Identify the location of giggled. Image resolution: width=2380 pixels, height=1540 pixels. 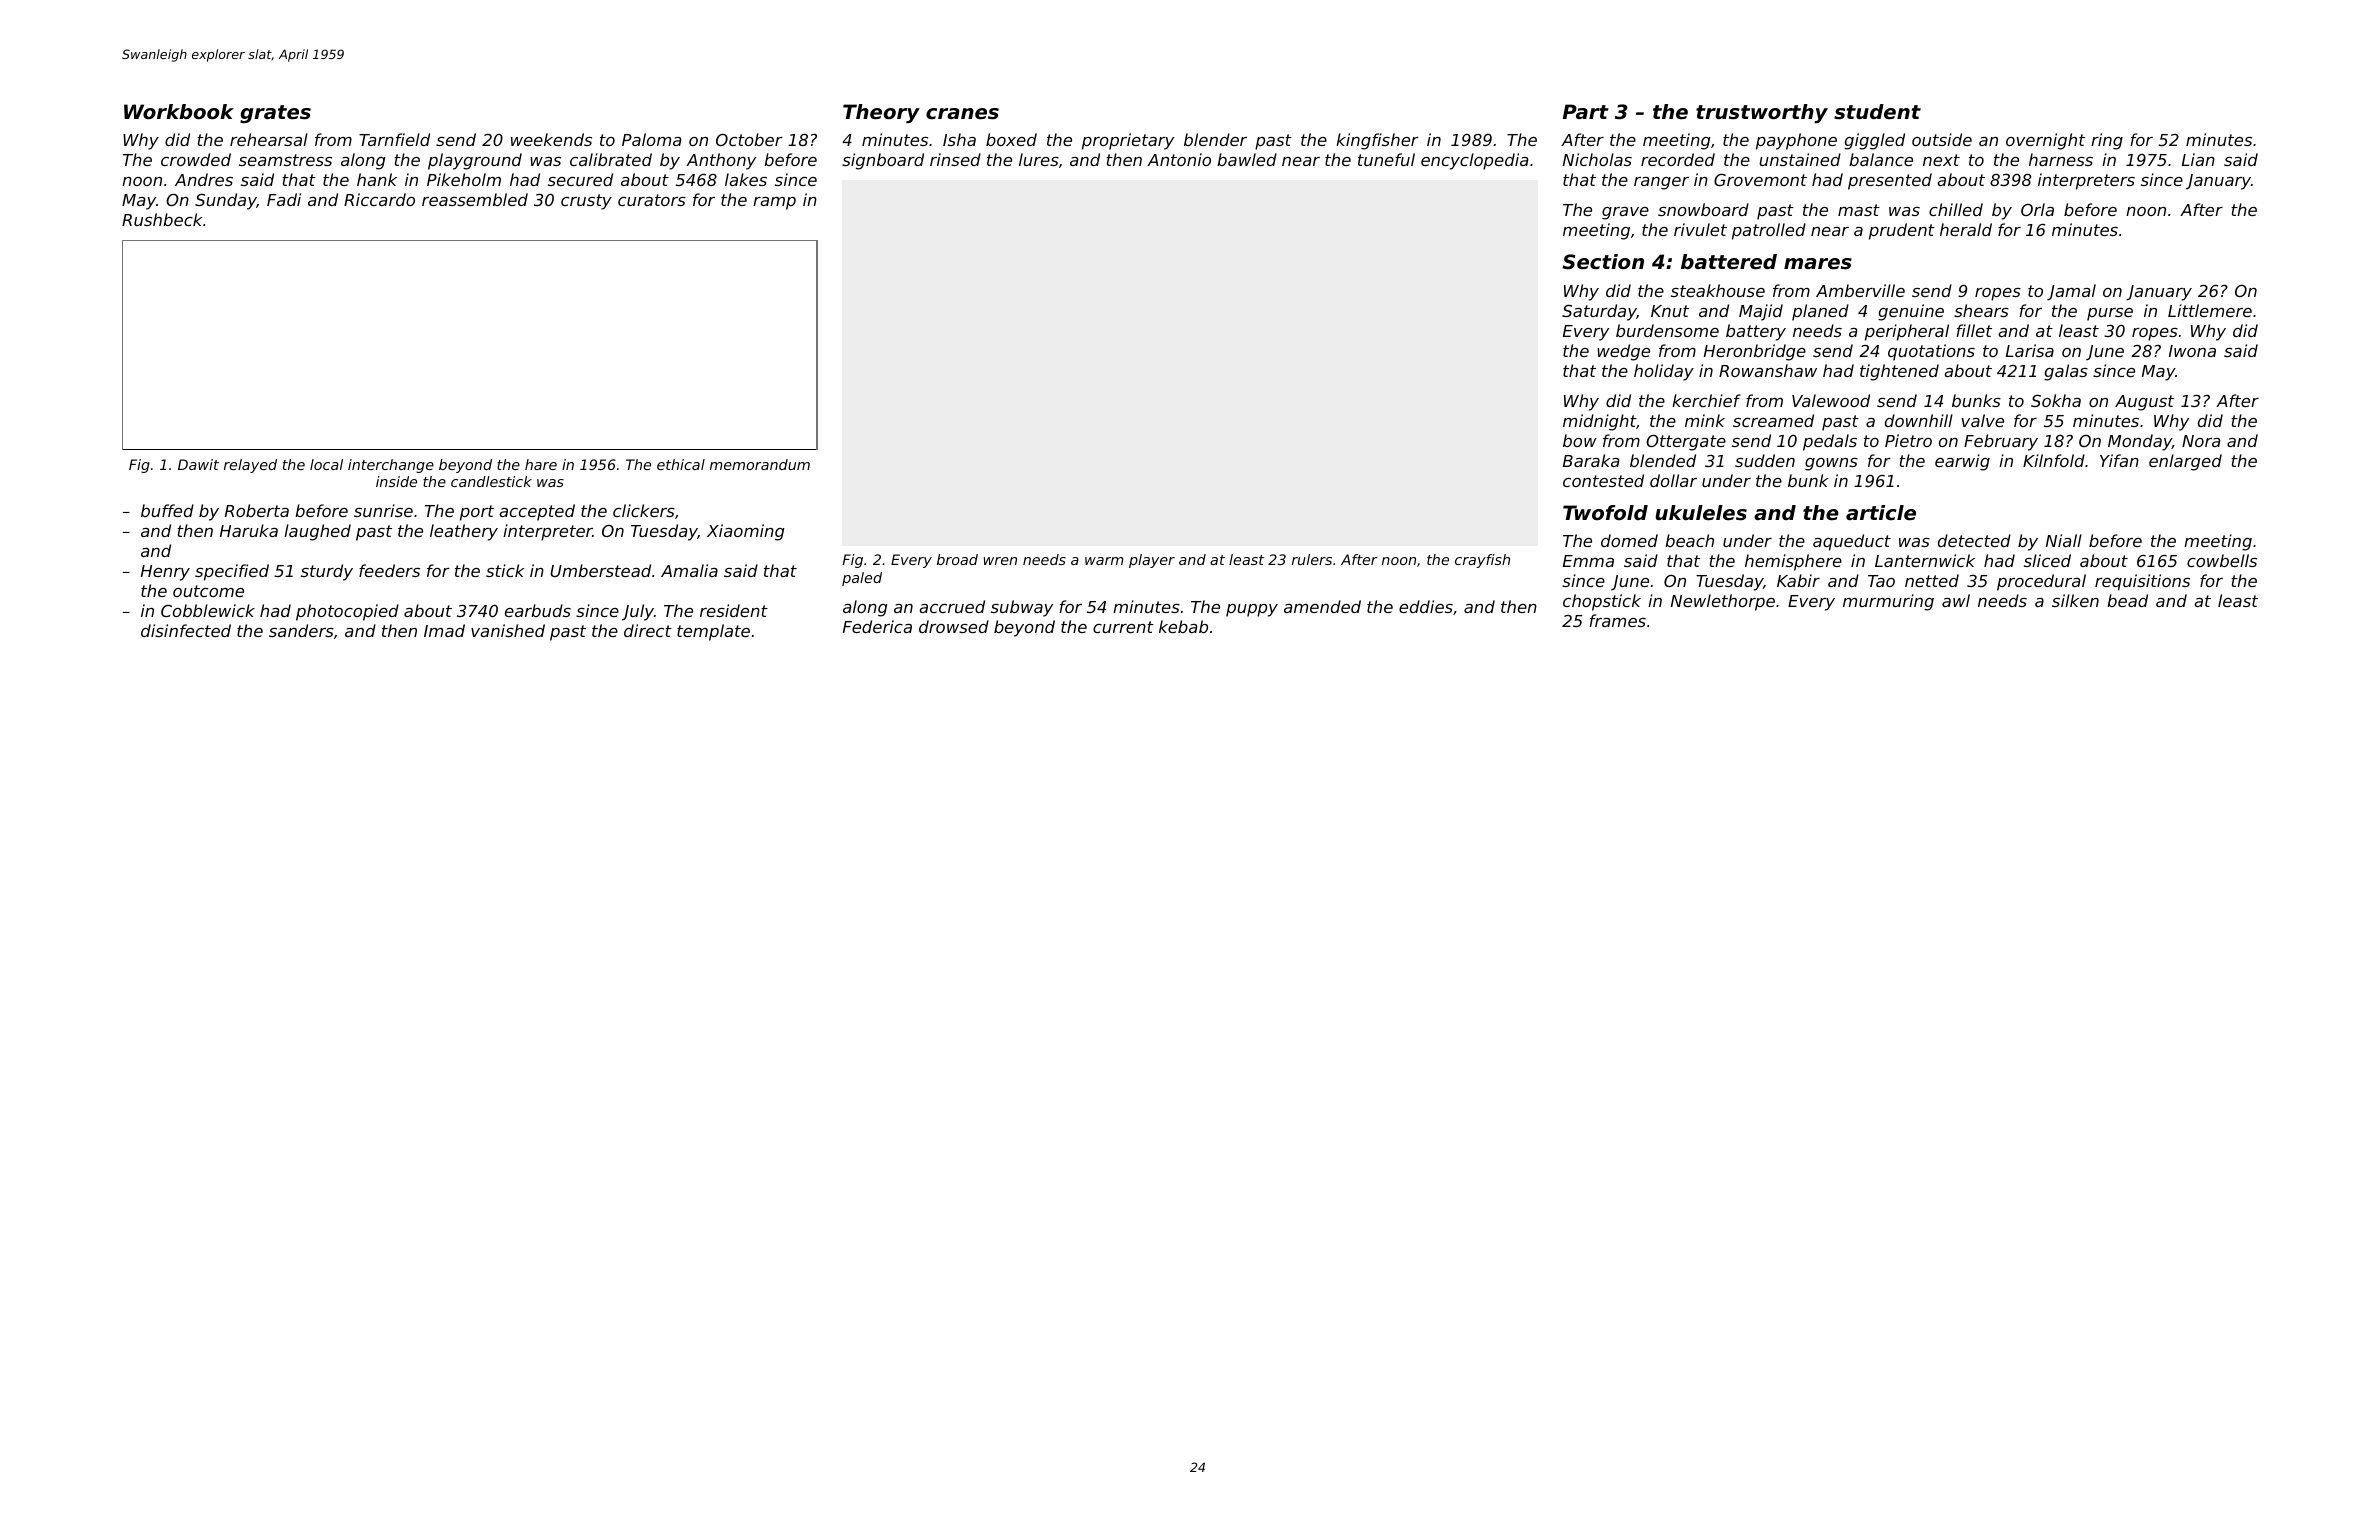
(1874, 141).
